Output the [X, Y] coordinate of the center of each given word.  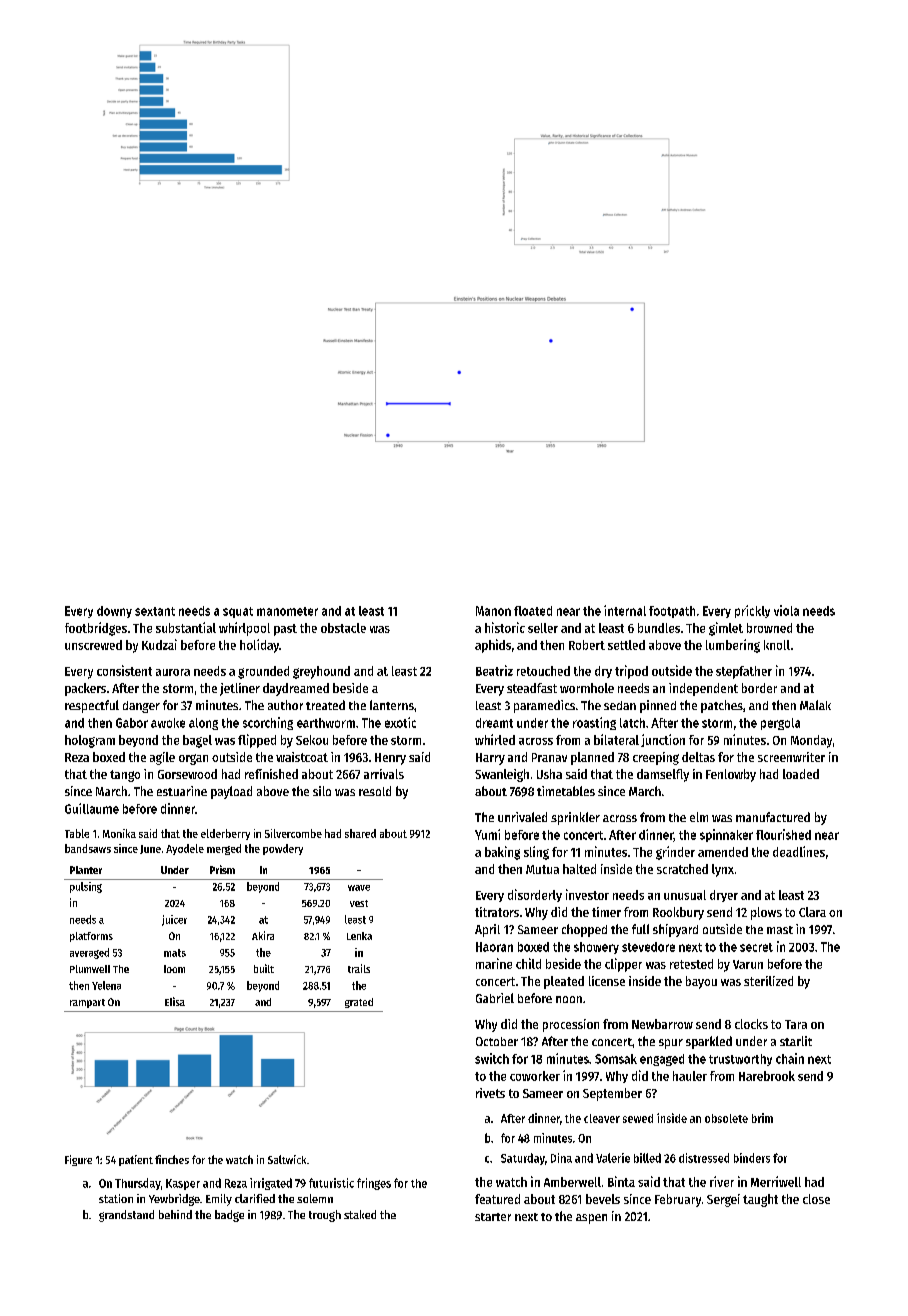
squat [238, 612]
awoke [168, 723]
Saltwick [287, 1159]
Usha [549, 774]
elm [699, 817]
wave [359, 888]
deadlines [799, 851]
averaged [89, 953]
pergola [780, 724]
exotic [400, 722]
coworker [535, 1076]
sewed [638, 1118]
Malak [815, 705]
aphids [493, 646]
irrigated [271, 1184]
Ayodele [185, 849]
